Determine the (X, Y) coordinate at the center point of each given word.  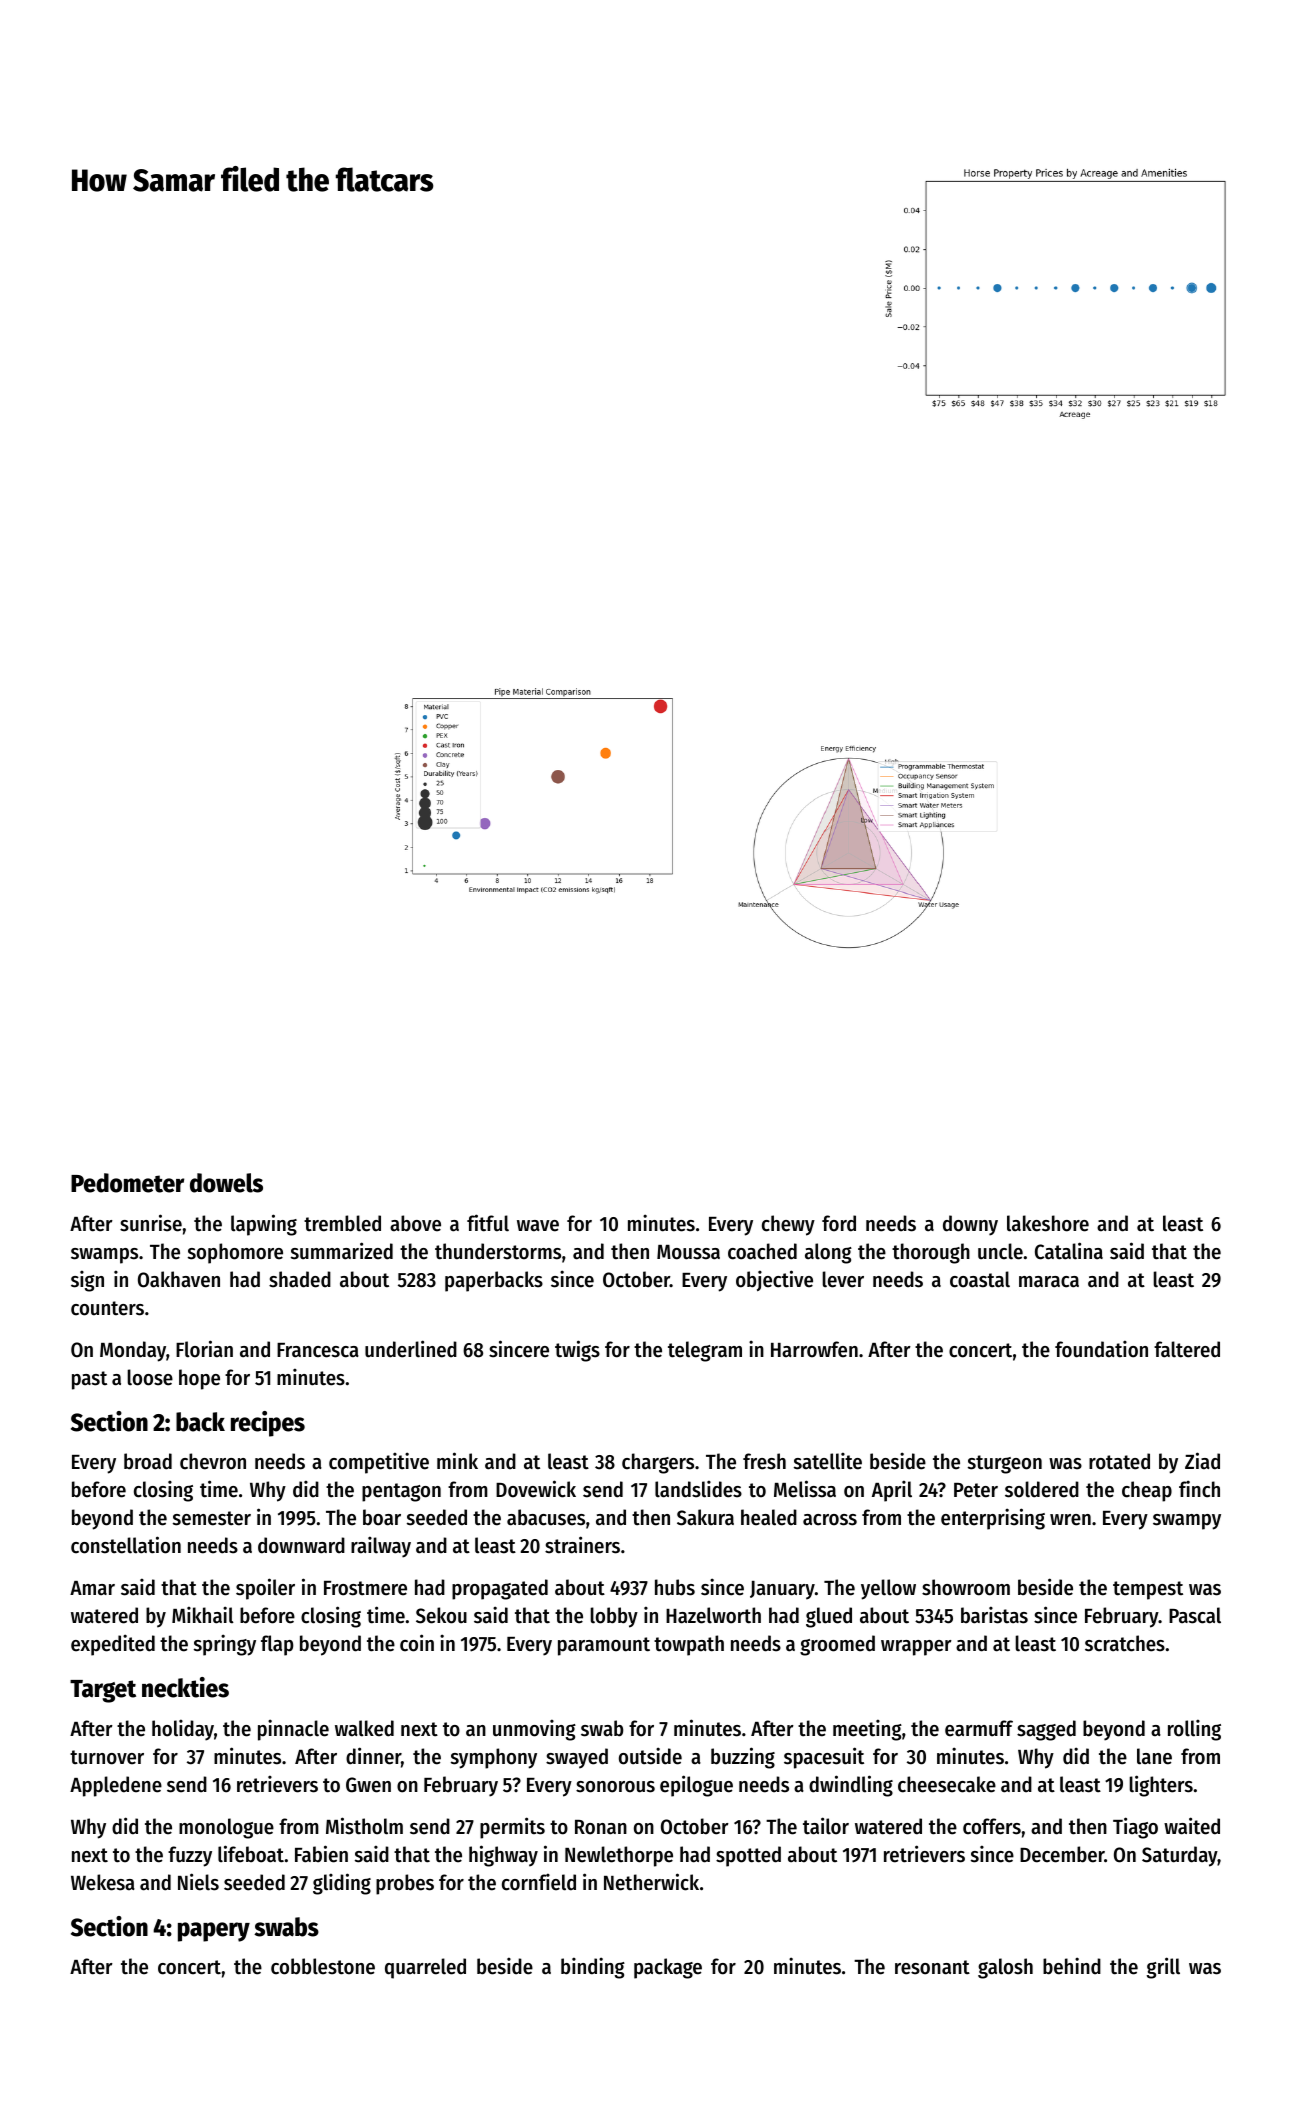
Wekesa (103, 1882)
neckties (185, 1687)
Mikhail (203, 1615)
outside (650, 1756)
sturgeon (1005, 1464)
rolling (1194, 1730)
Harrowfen (814, 1349)
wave (538, 1226)
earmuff (979, 1728)
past (89, 1380)
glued (829, 1617)
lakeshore (1048, 1223)
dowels (226, 1183)
